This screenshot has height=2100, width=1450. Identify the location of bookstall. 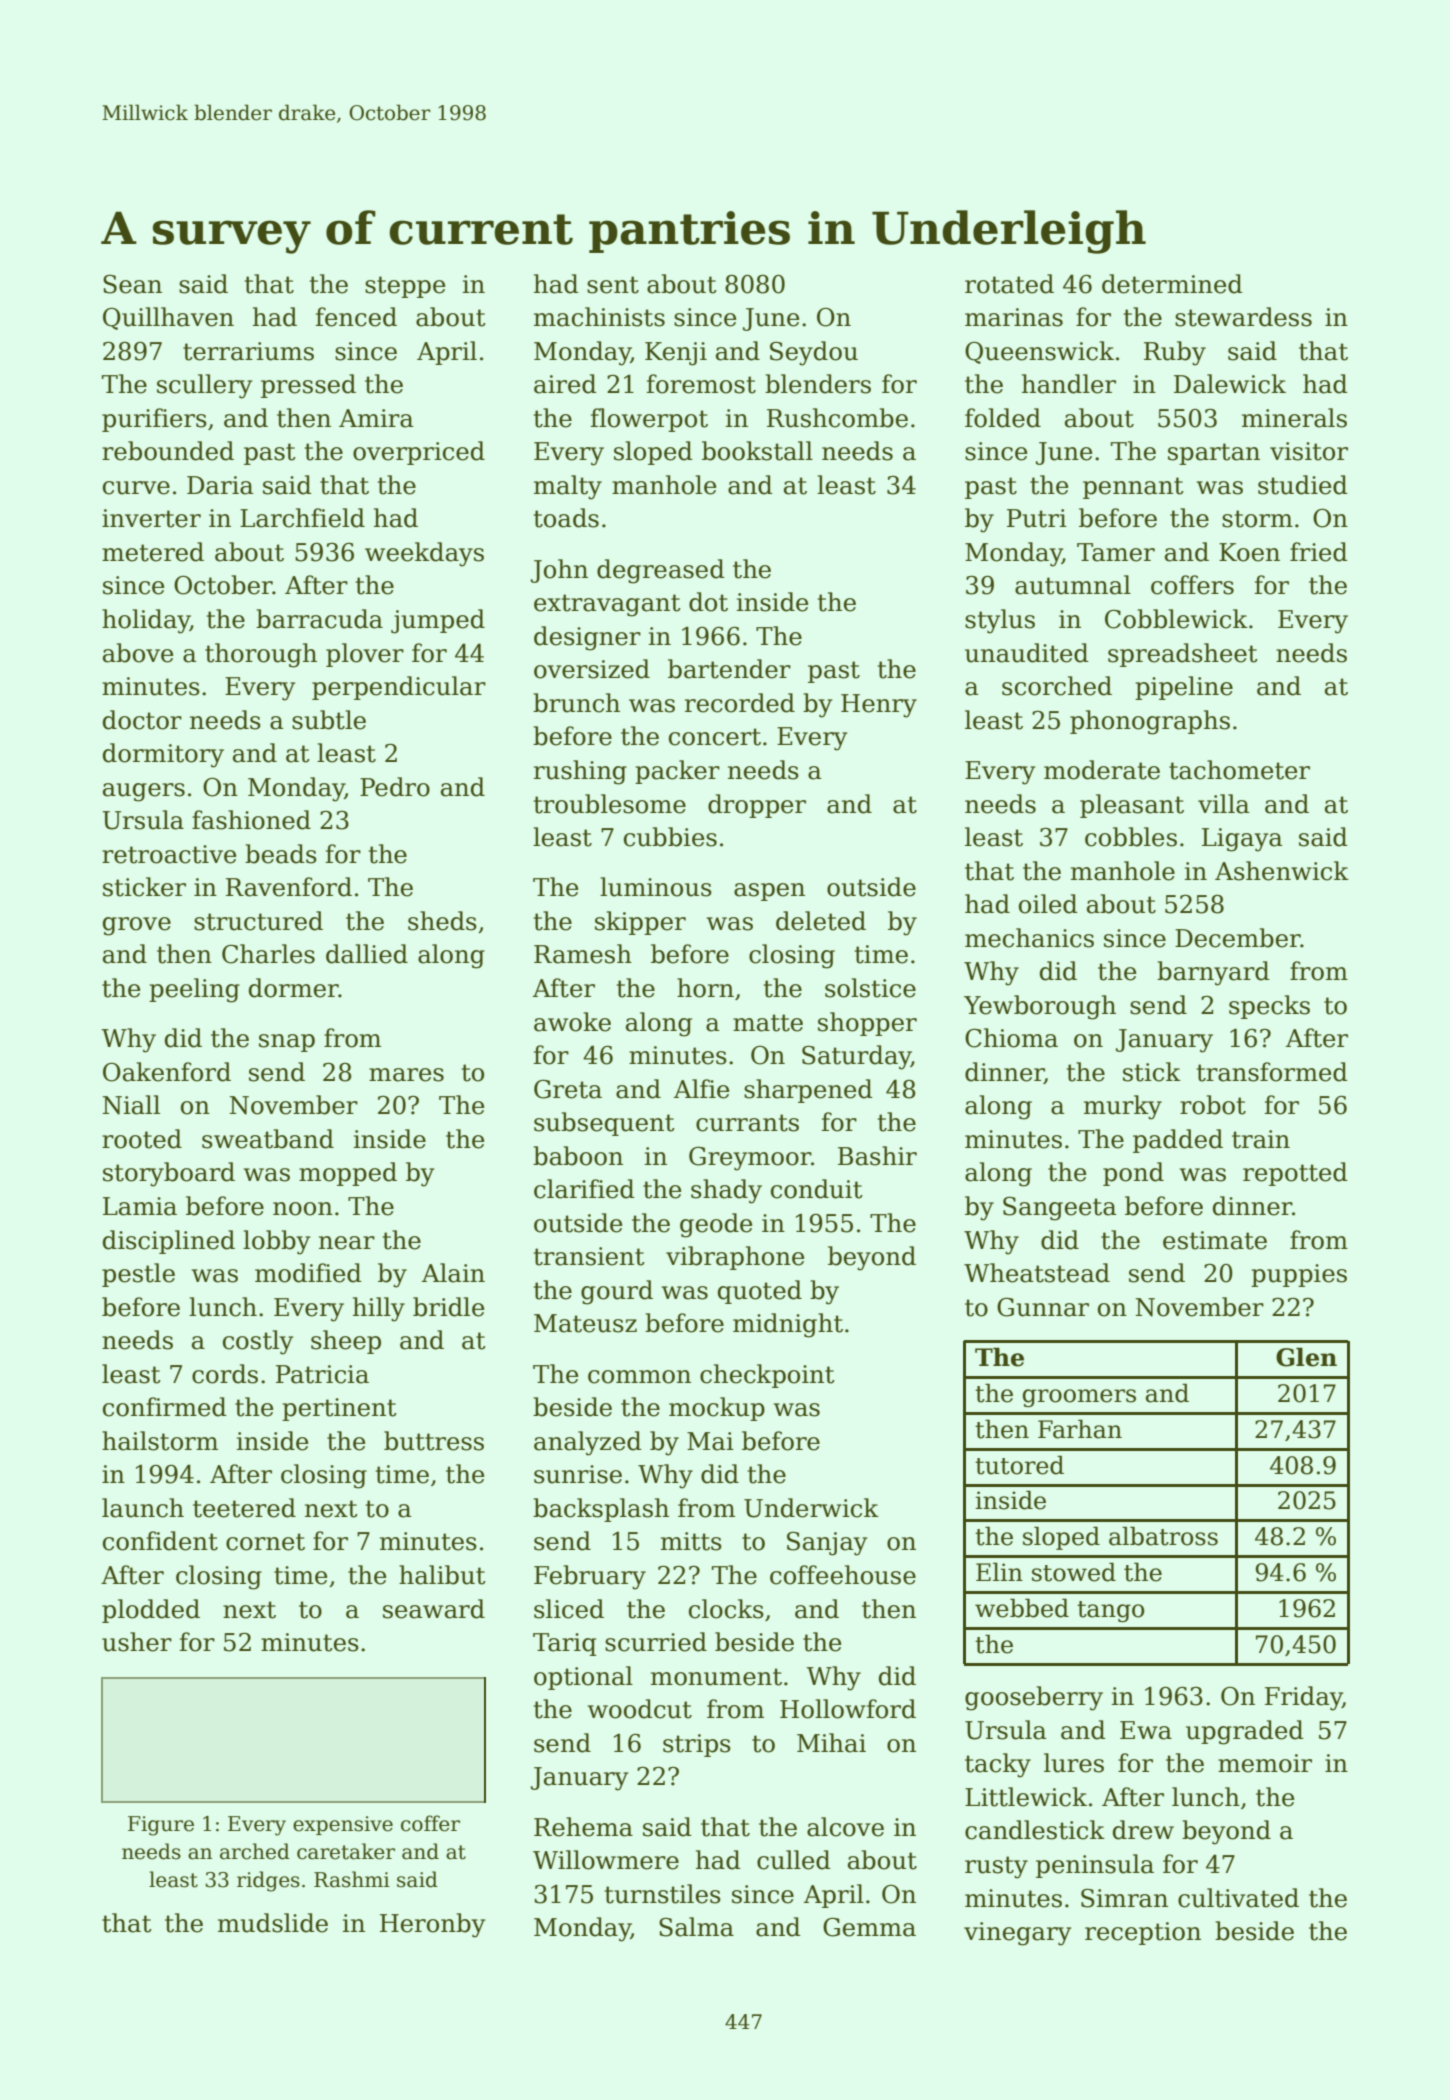
(757, 451).
